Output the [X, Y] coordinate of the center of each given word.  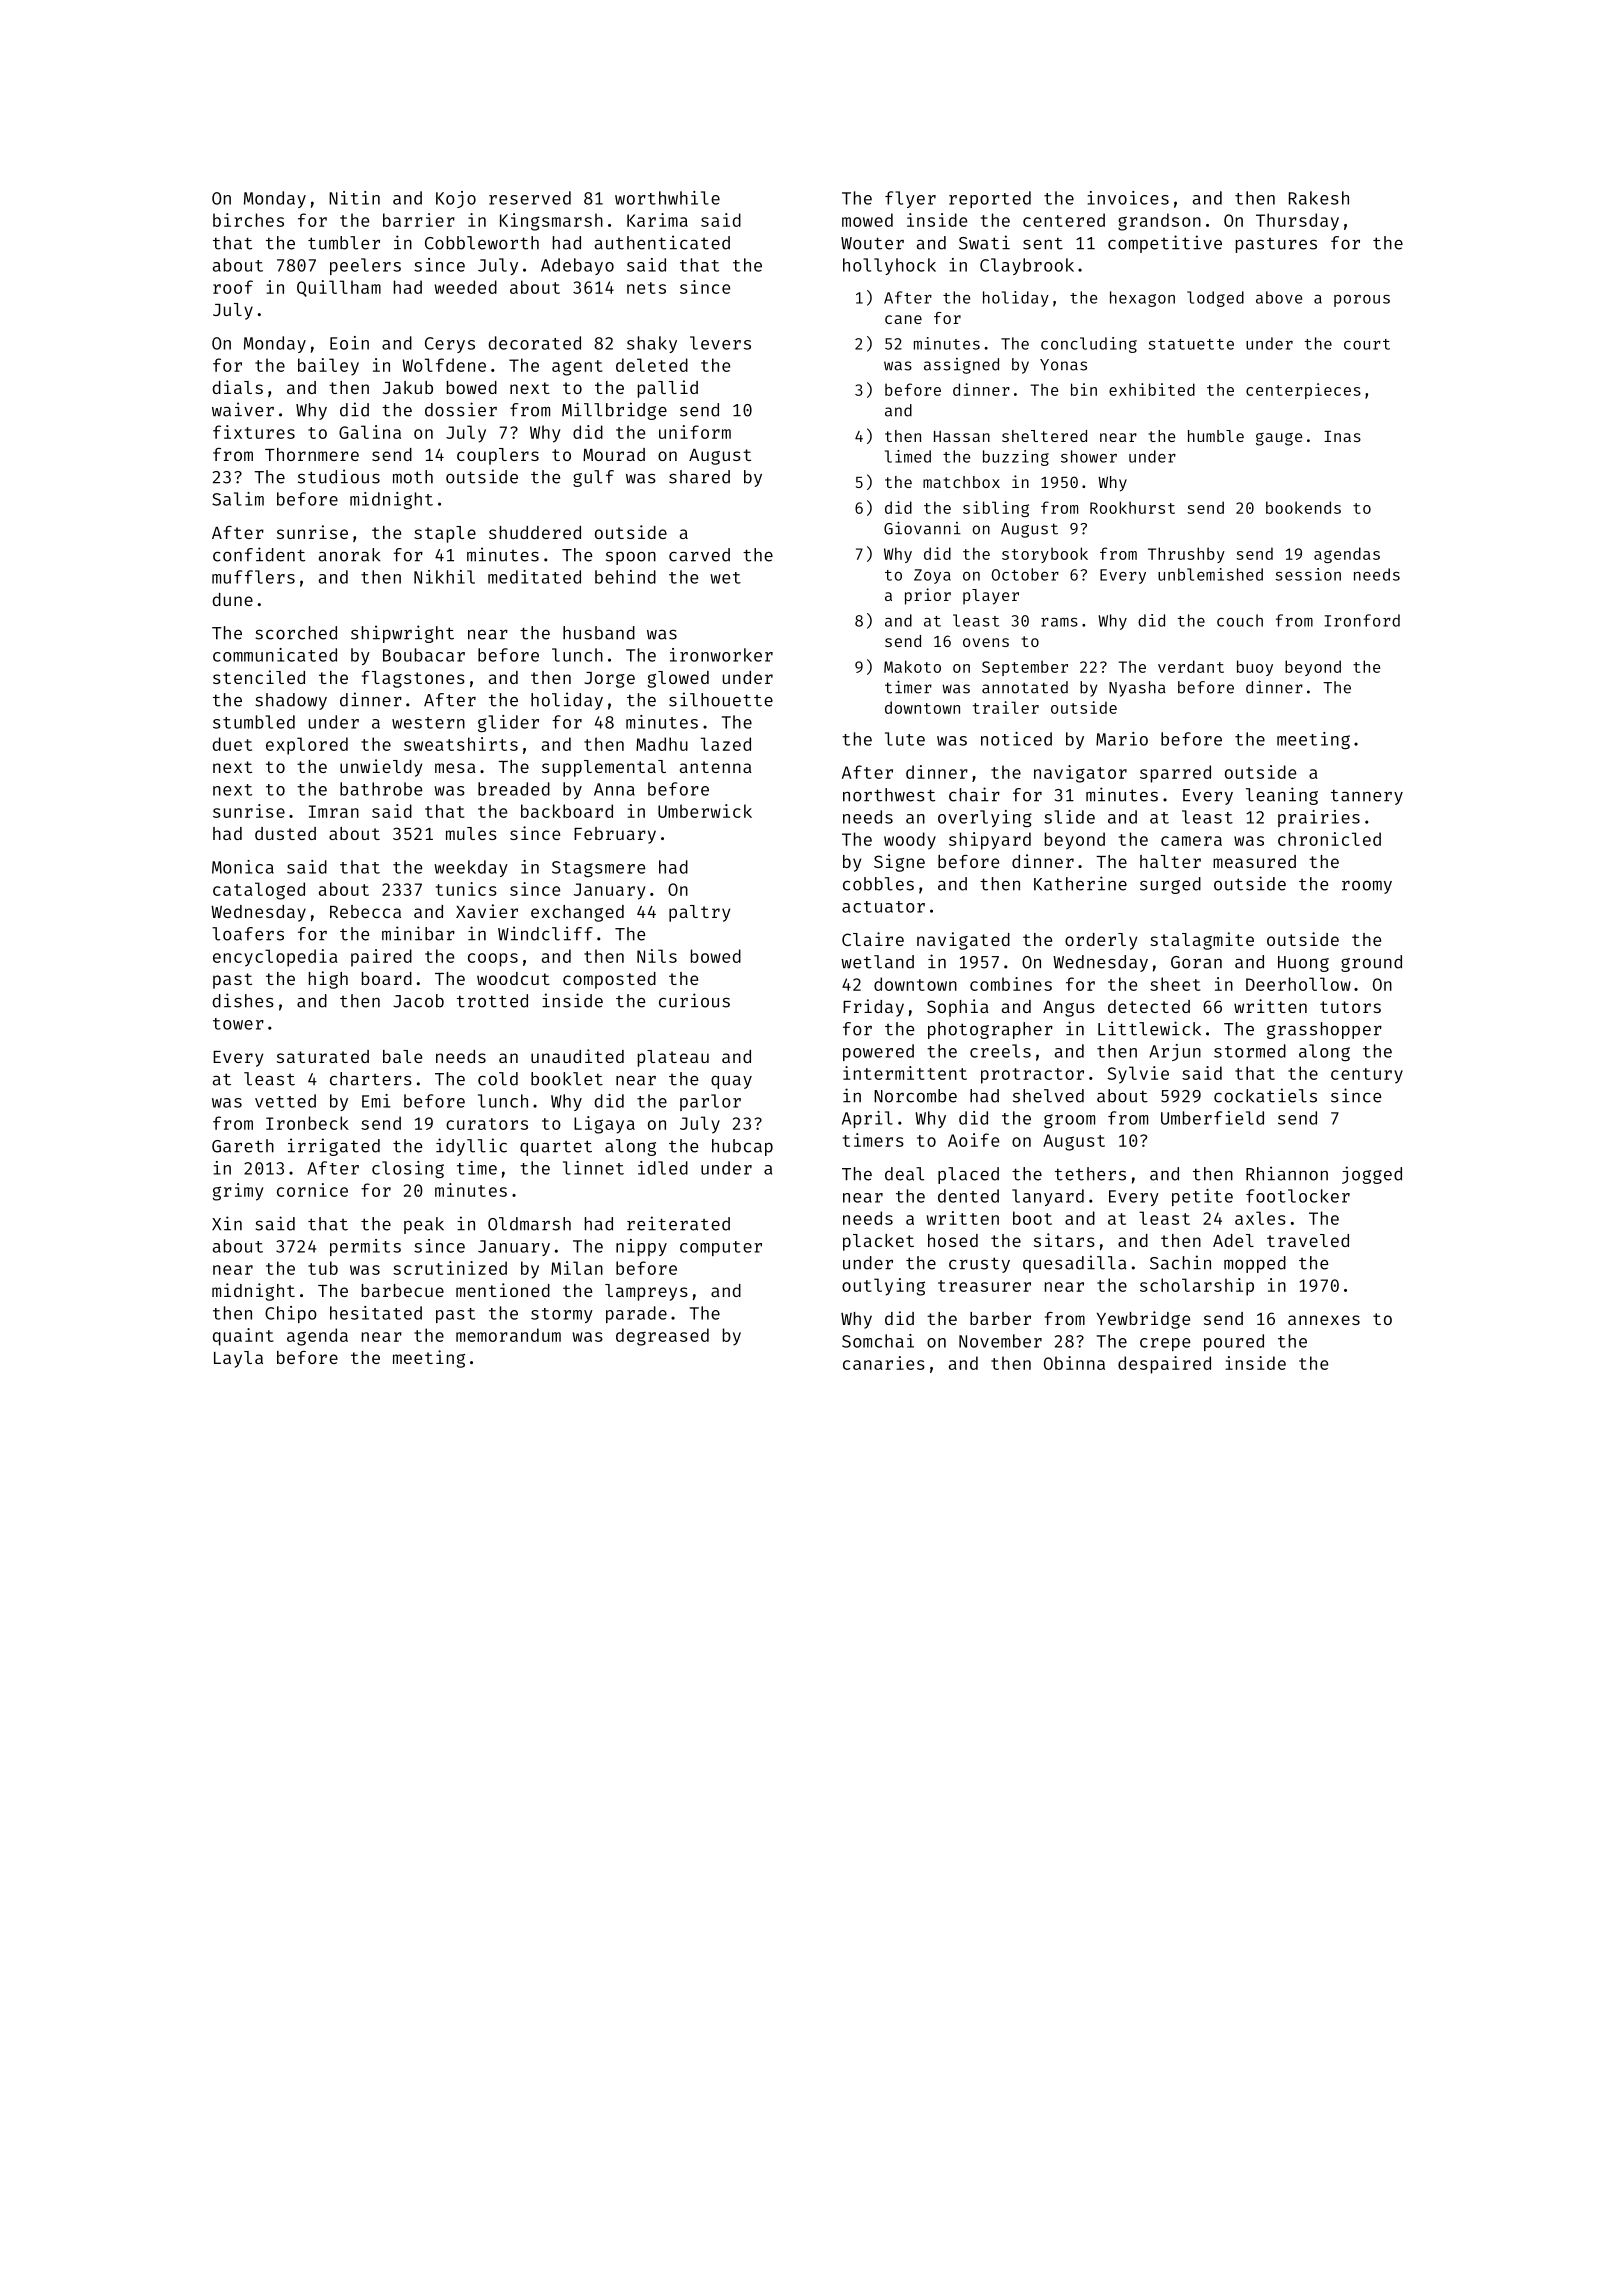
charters [371, 1079]
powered [878, 1052]
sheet [1175, 984]
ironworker [721, 655]
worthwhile [667, 198]
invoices [1128, 198]
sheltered [1044, 436]
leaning [1282, 796]
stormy [562, 1315]
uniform [695, 432]
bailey [328, 367]
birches [248, 220]
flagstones [413, 679]
